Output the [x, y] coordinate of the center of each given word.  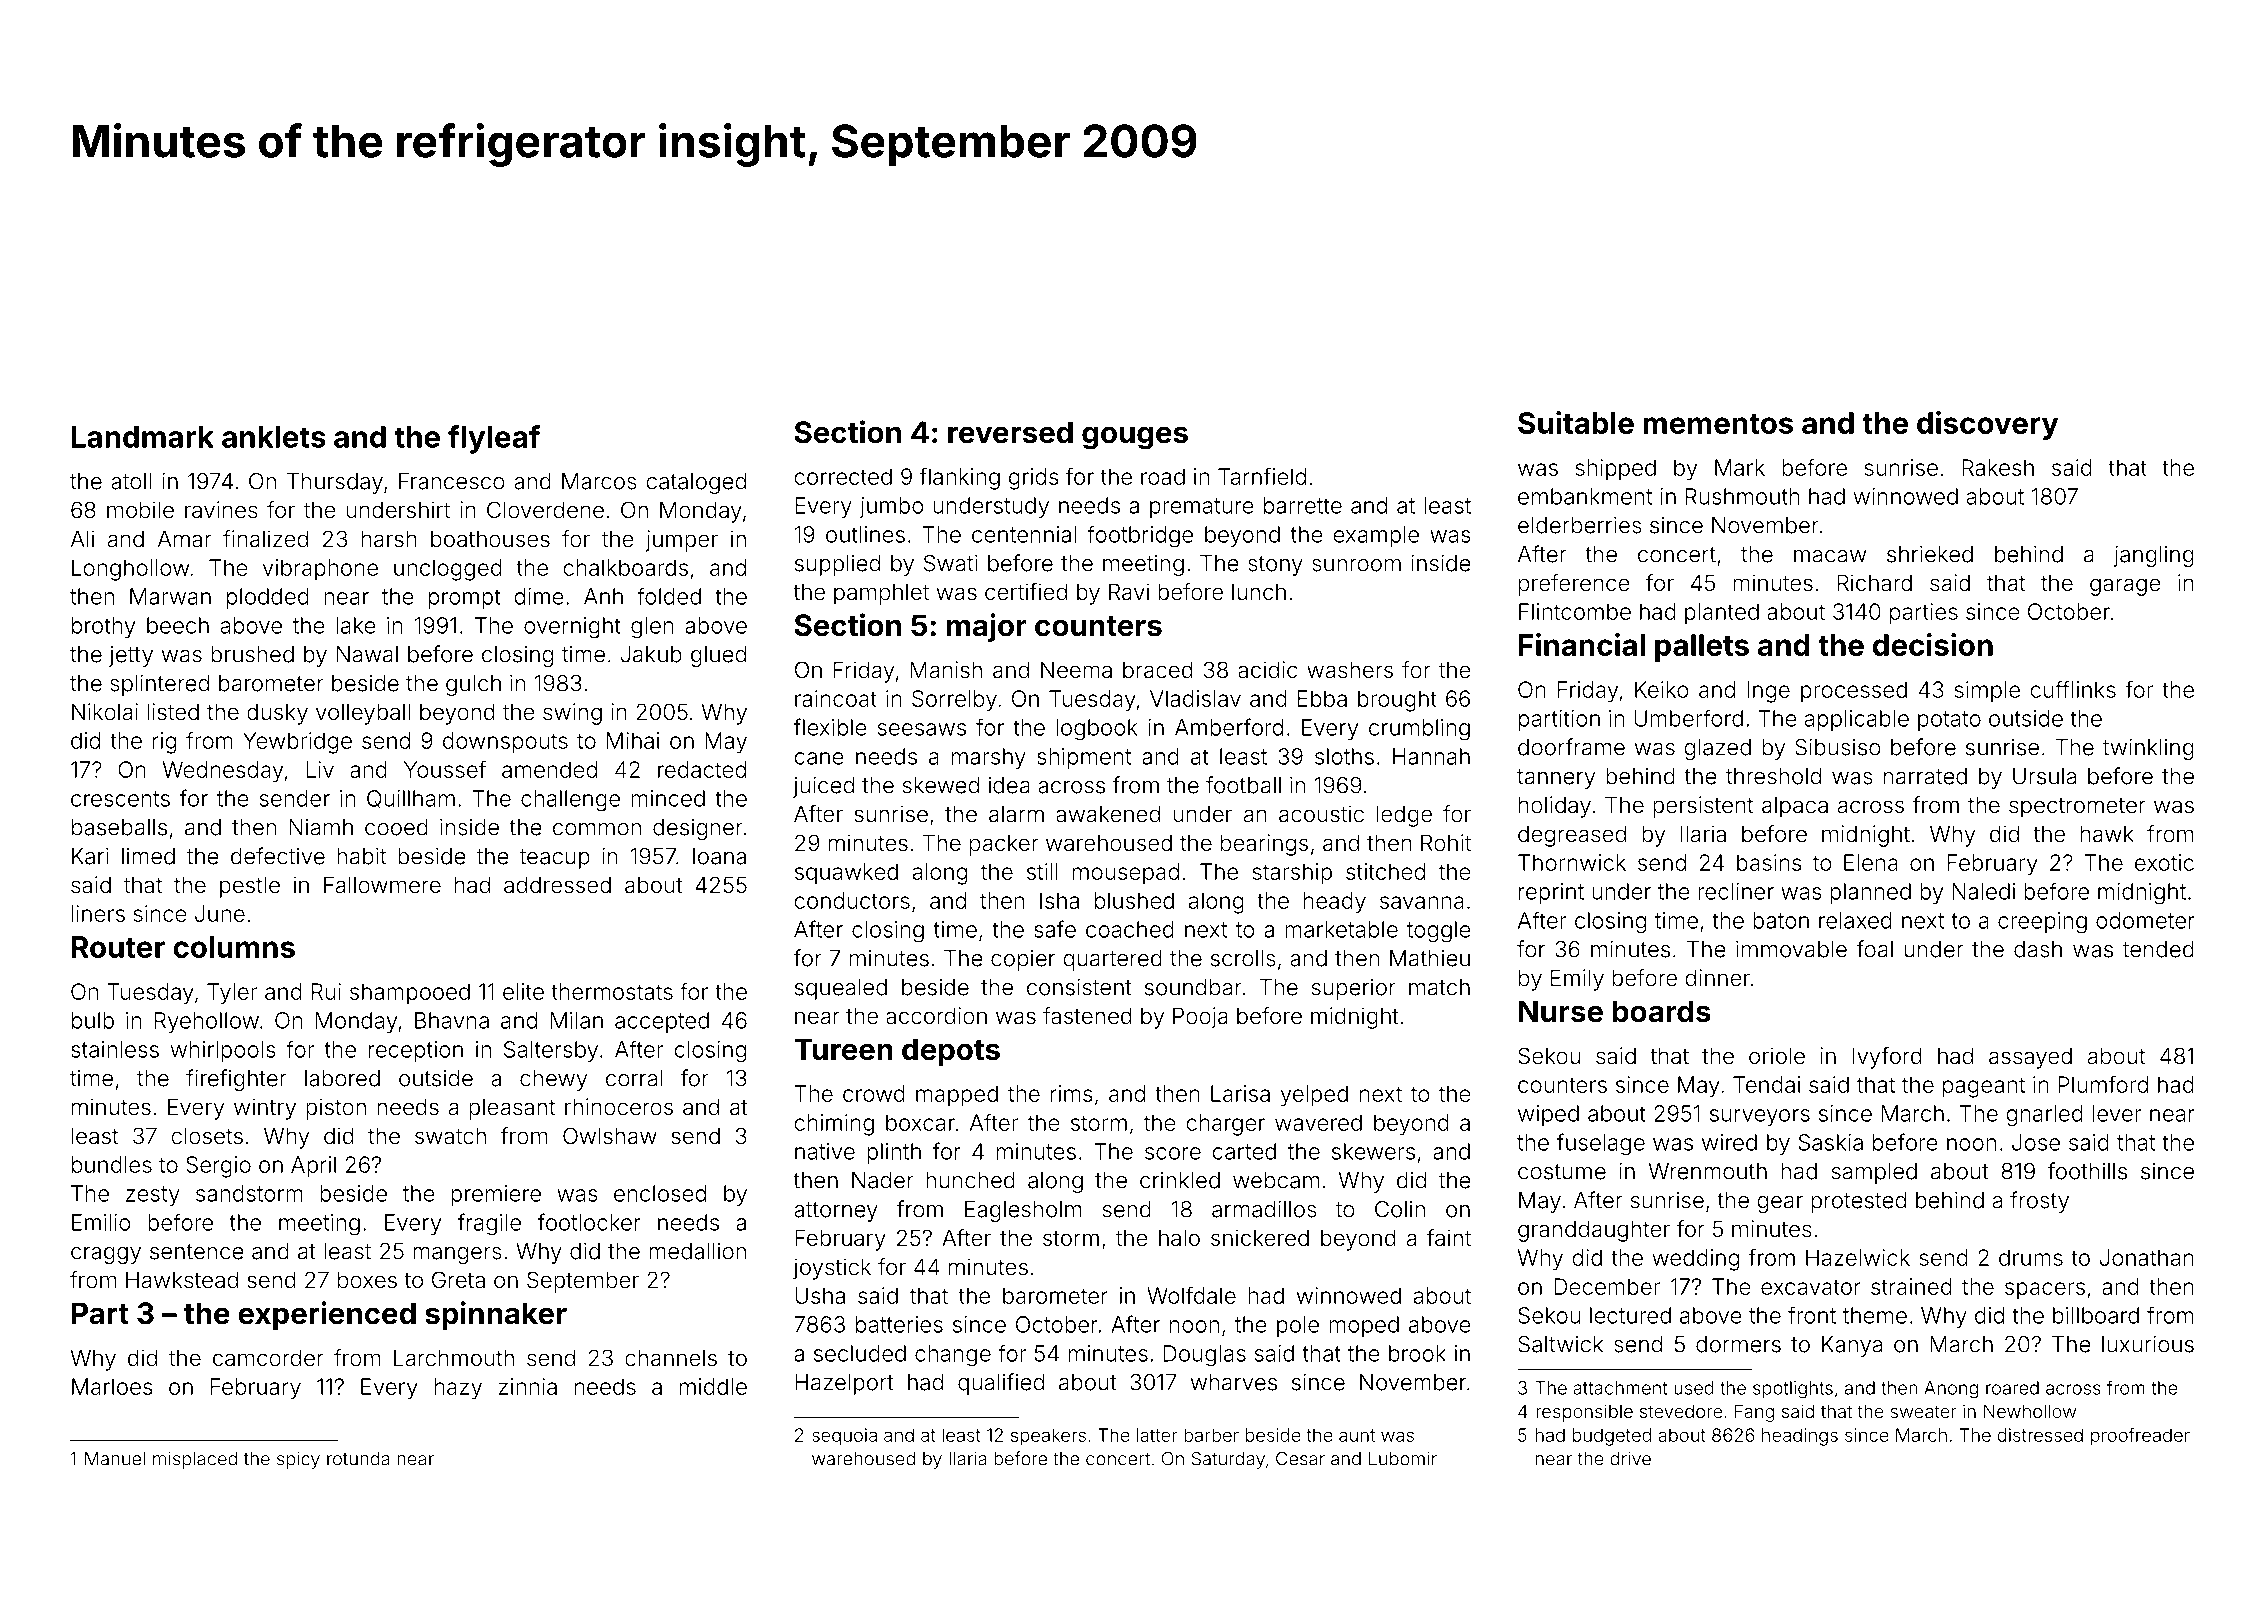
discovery [1987, 425]
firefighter [236, 1080]
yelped [1314, 1096]
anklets [274, 437]
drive [1630, 1459]
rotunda [358, 1459]
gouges [1135, 438]
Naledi [1983, 891]
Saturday [1228, 1460]
